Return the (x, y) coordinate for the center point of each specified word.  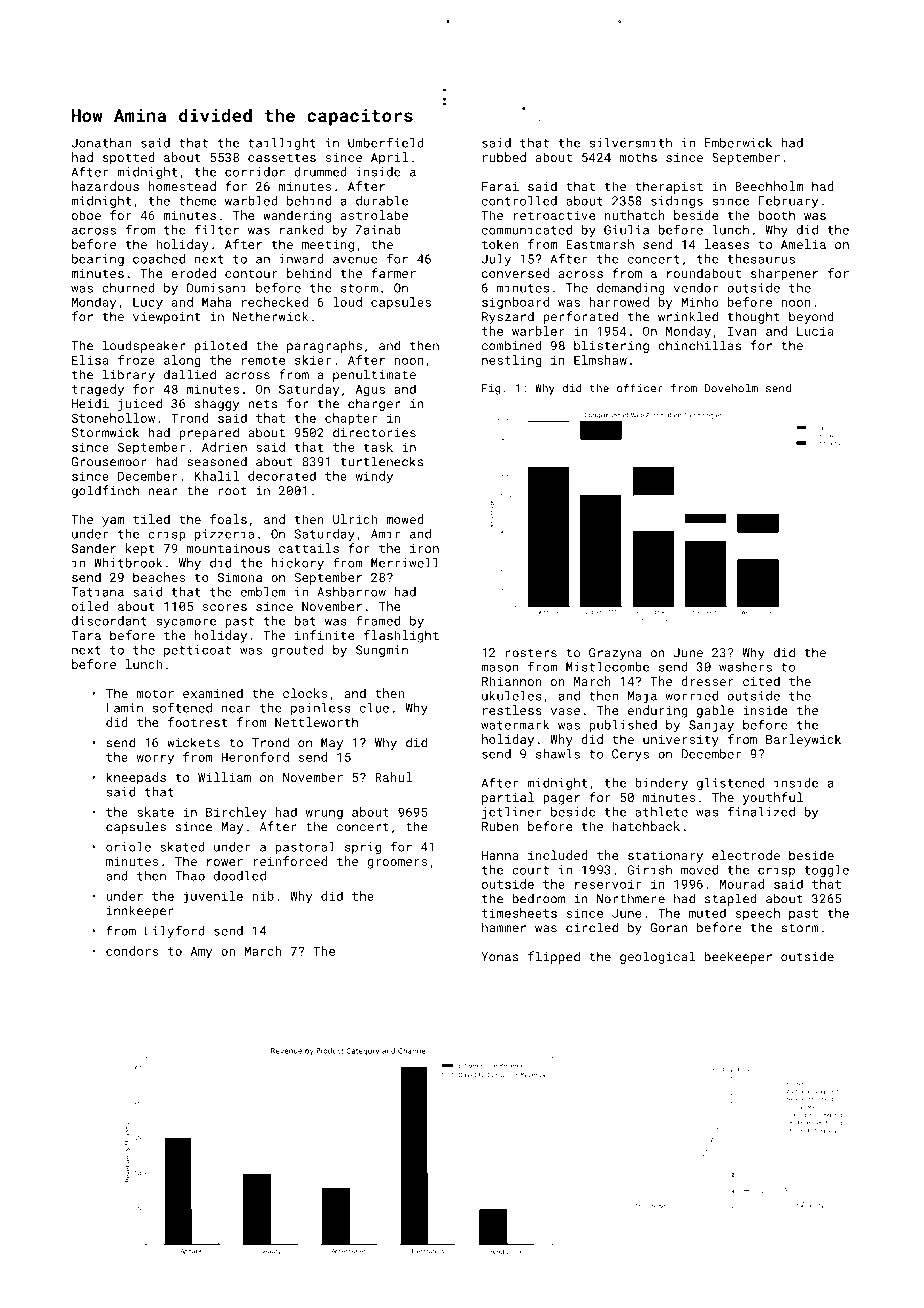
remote (263, 360)
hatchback (646, 826)
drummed (320, 172)
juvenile (213, 897)
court (530, 870)
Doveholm (731, 388)
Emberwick (738, 143)
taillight (282, 144)
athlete (661, 812)
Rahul (393, 777)
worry (155, 760)
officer (640, 388)
